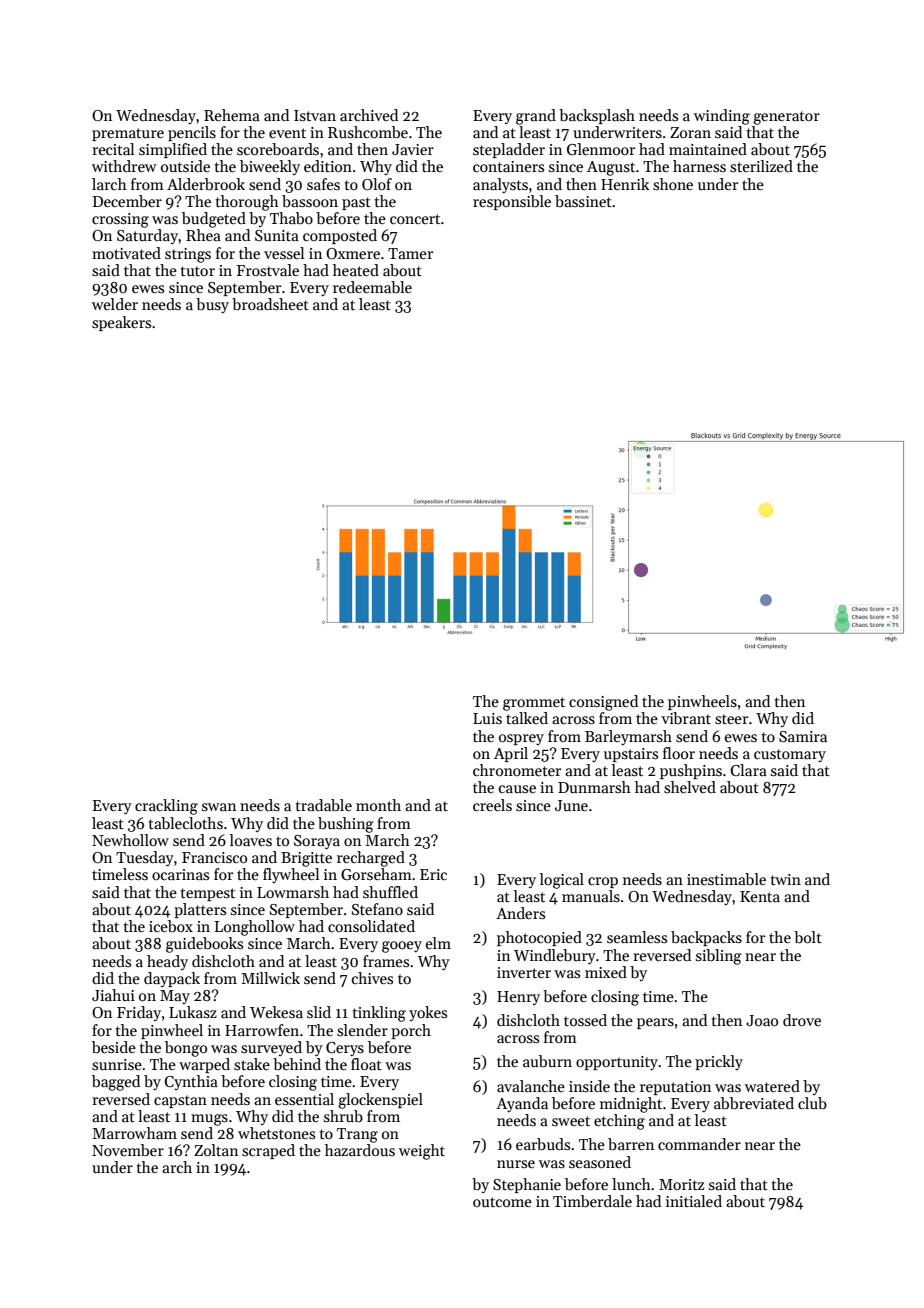 This screenshot has width=924, height=1308. Describe the element at coordinates (121, 323) in the screenshot. I see `speakers` at that location.
